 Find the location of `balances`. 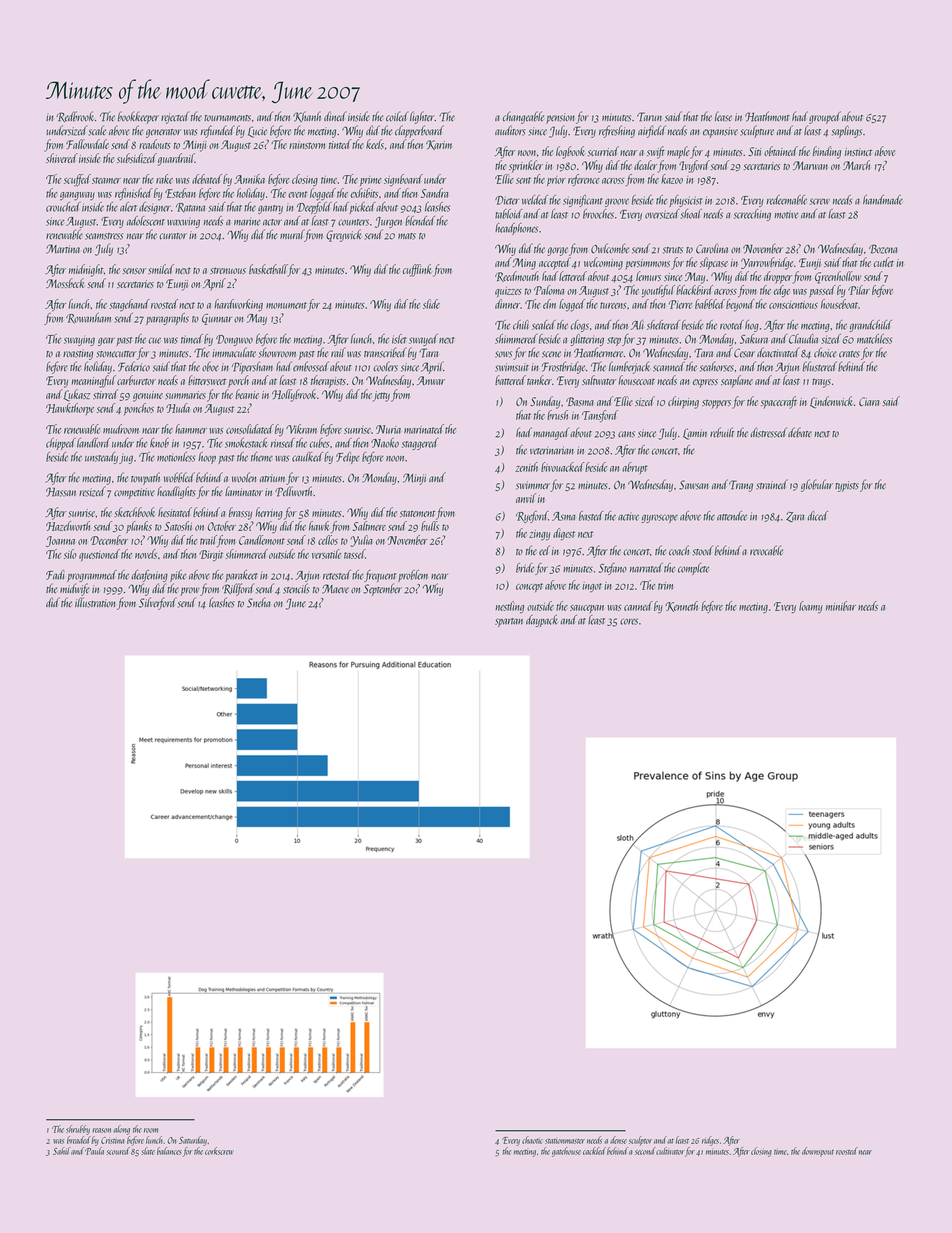

balances is located at coordinates (169, 1151).
